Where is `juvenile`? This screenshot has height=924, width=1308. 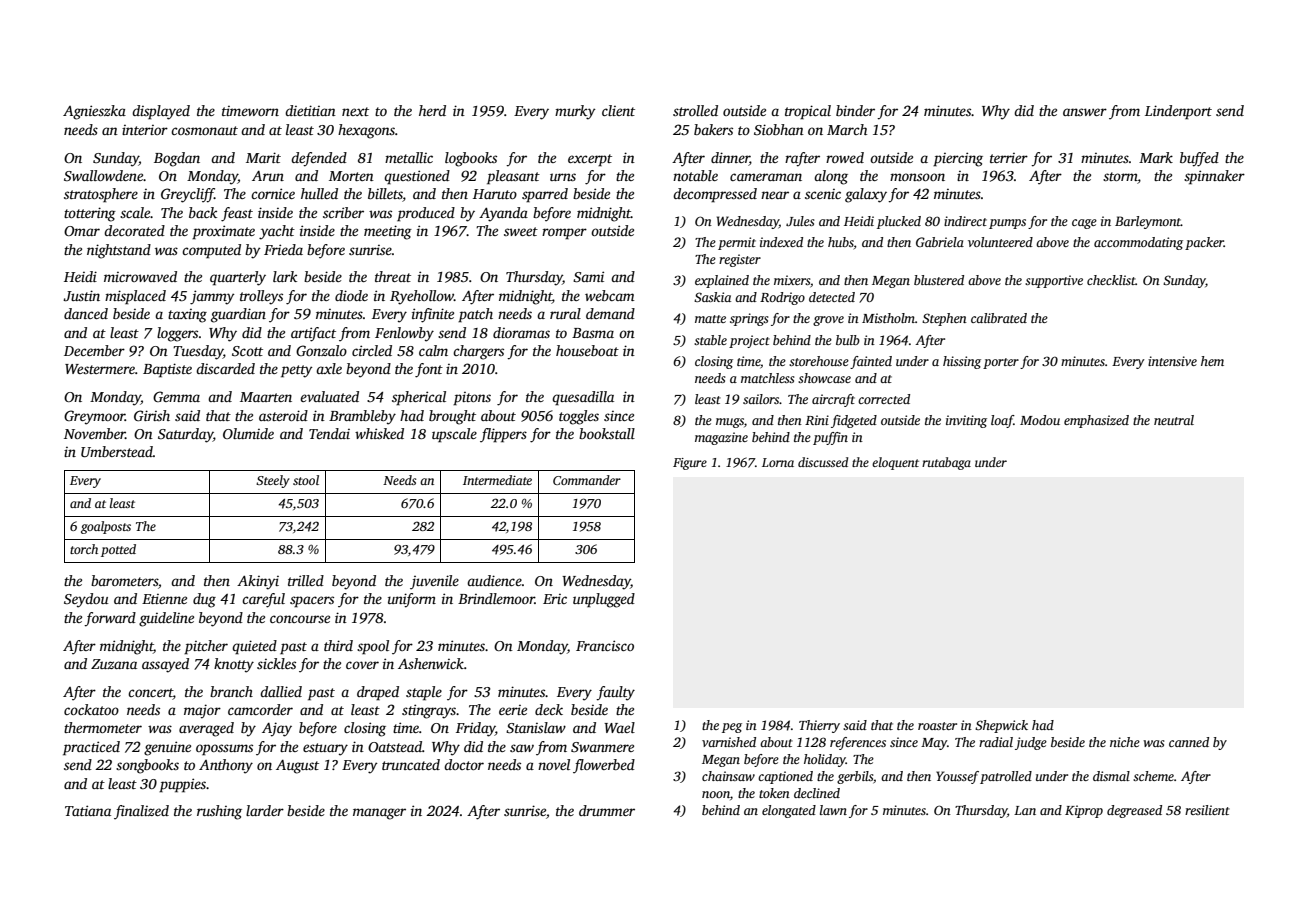
juvenile is located at coordinates (434, 582).
